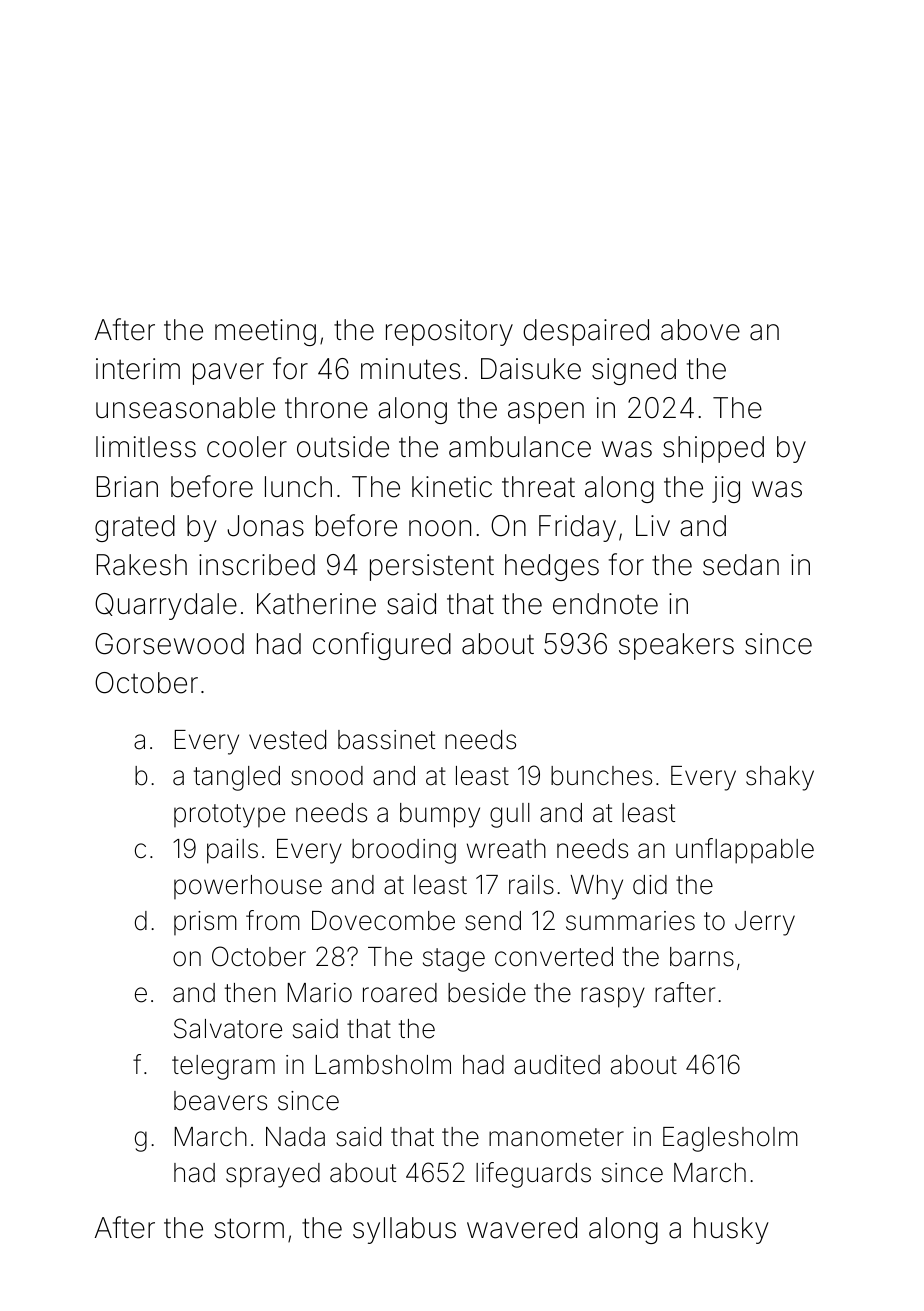  What do you see at coordinates (265, 332) in the document?
I see `meeting` at bounding box center [265, 332].
